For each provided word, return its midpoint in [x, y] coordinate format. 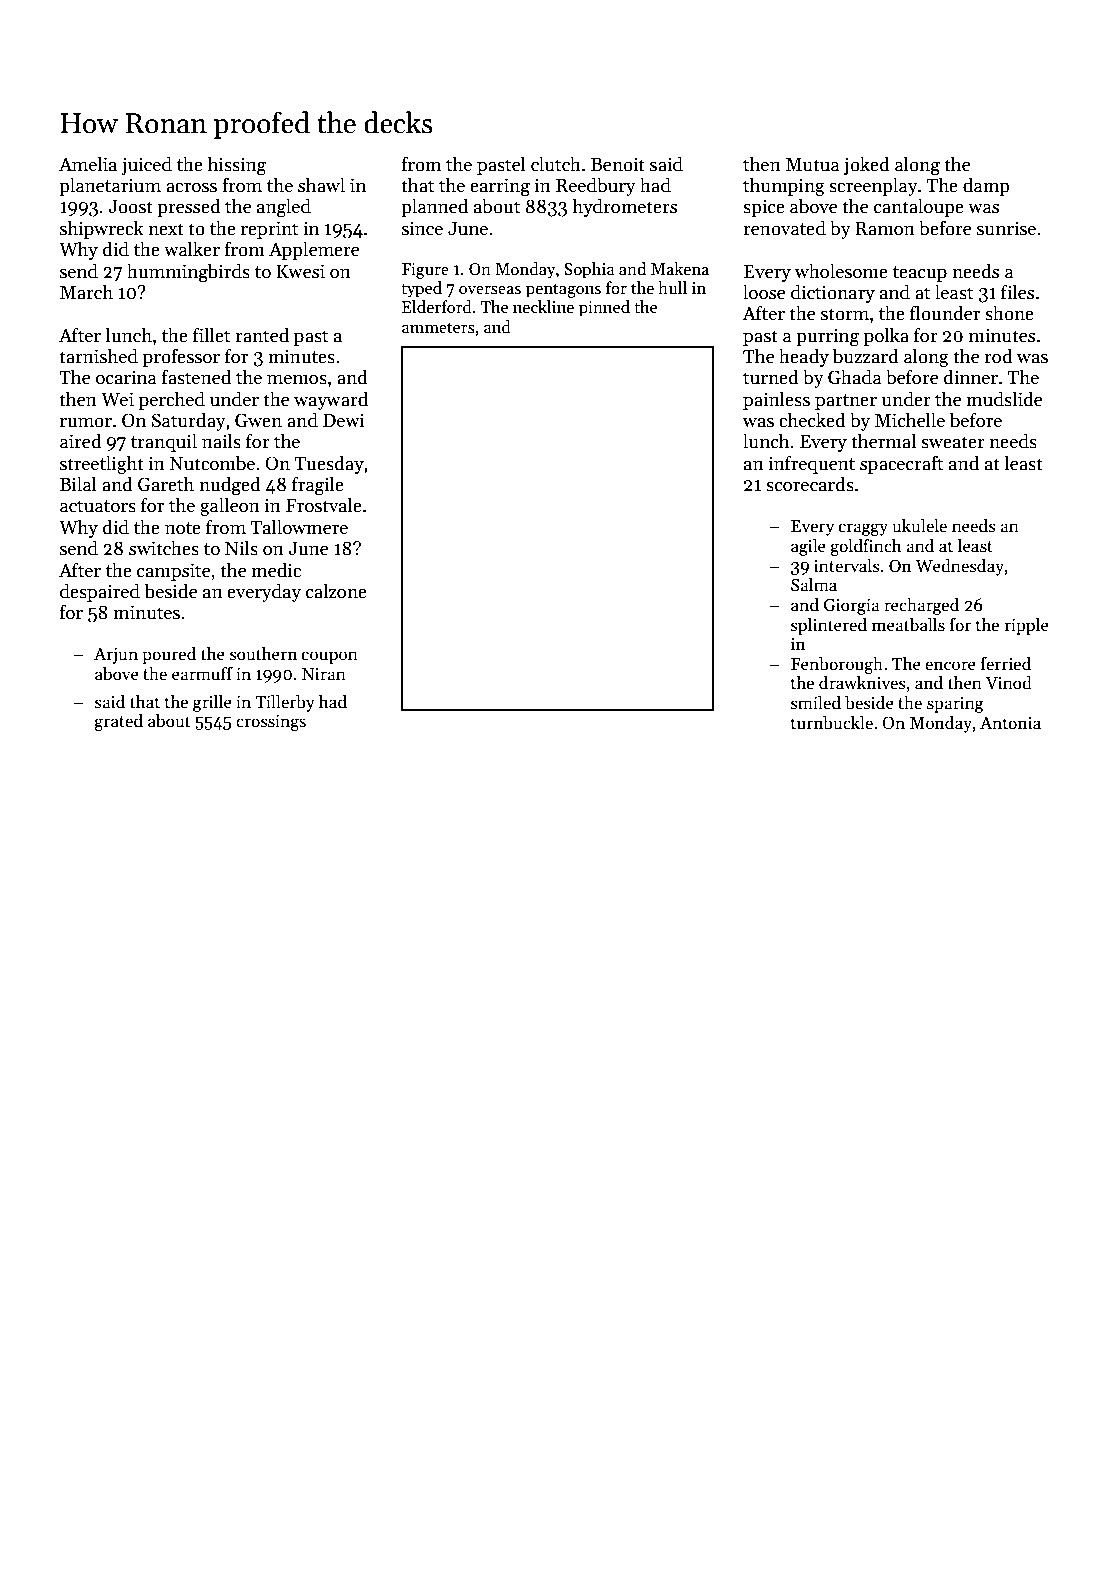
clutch [556, 164]
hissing [237, 166]
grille [212, 703]
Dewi [344, 420]
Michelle [910, 420]
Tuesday [329, 464]
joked [867, 165]
